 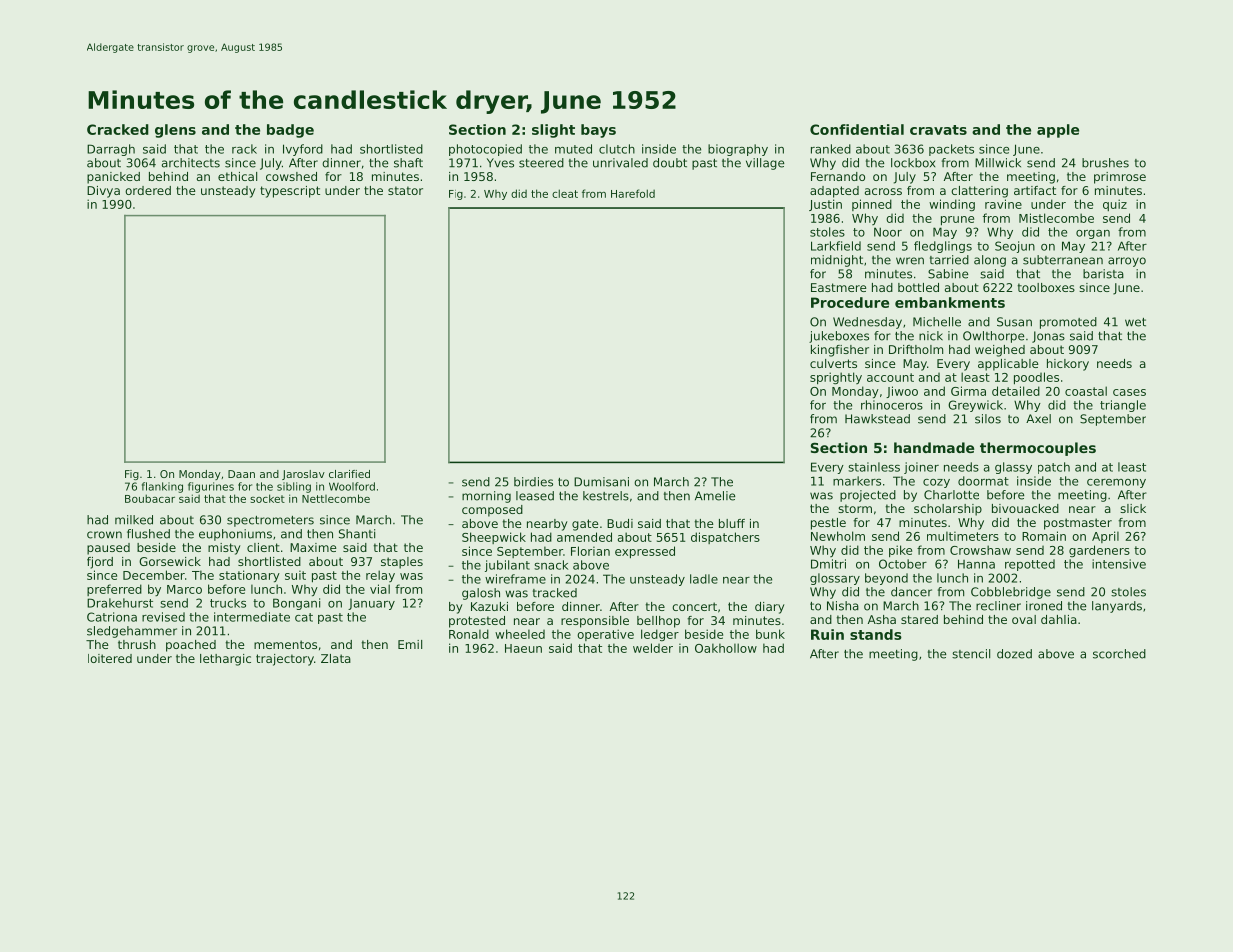 What do you see at coordinates (1058, 131) in the page?
I see `apple` at bounding box center [1058, 131].
